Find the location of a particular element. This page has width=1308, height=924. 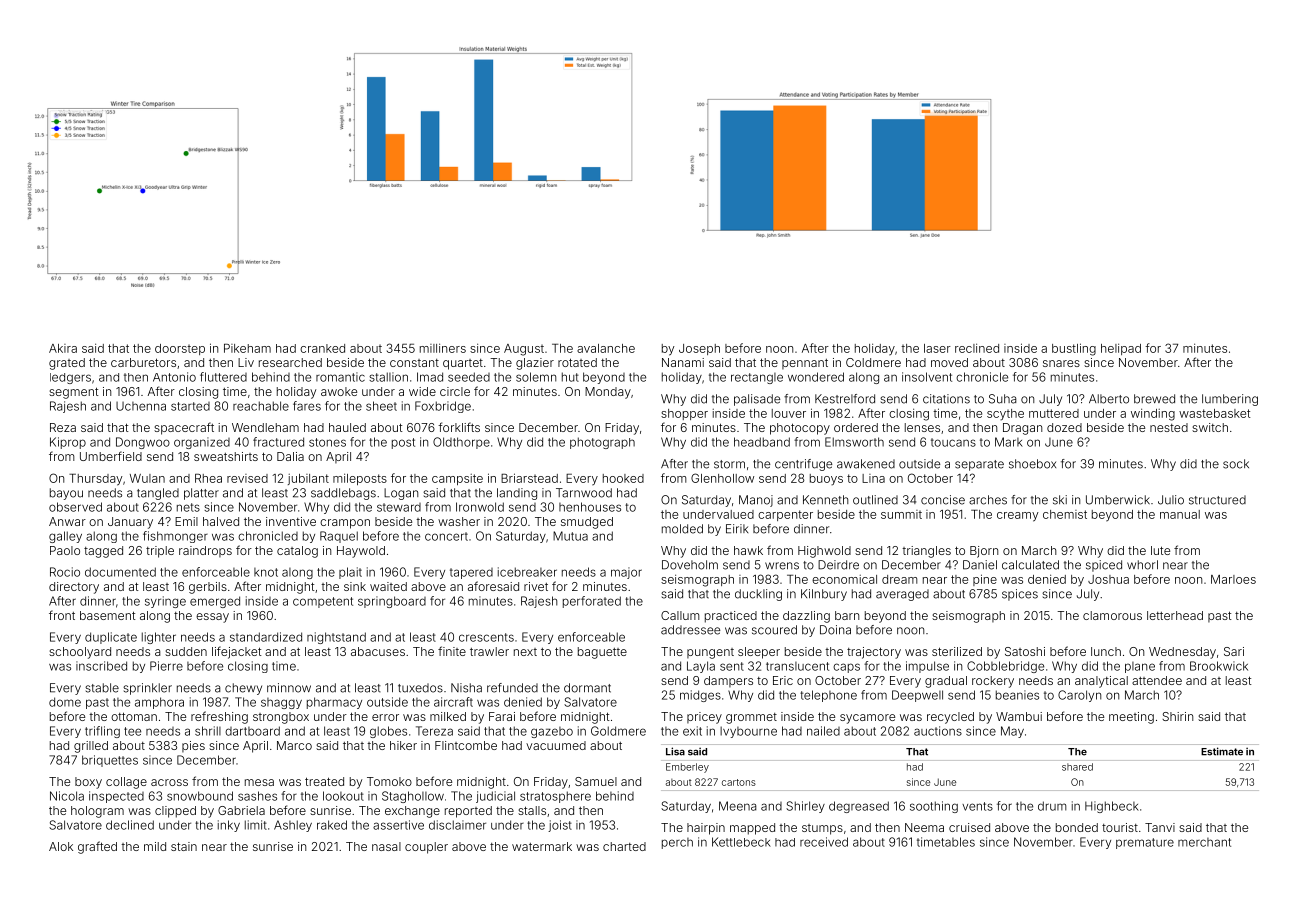

scythe is located at coordinates (1005, 414).
